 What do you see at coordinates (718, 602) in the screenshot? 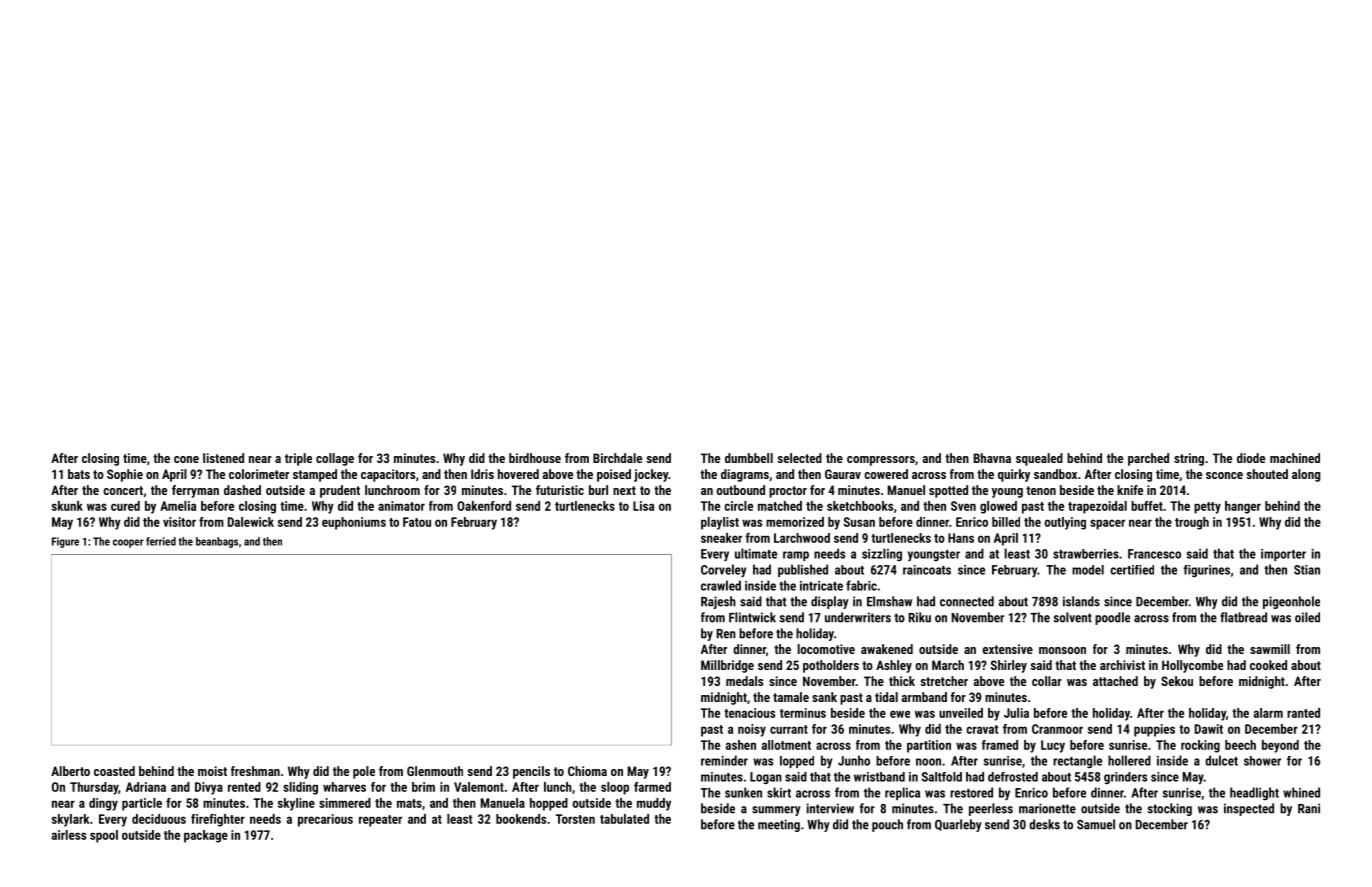
I see `Rajesh` at bounding box center [718, 602].
